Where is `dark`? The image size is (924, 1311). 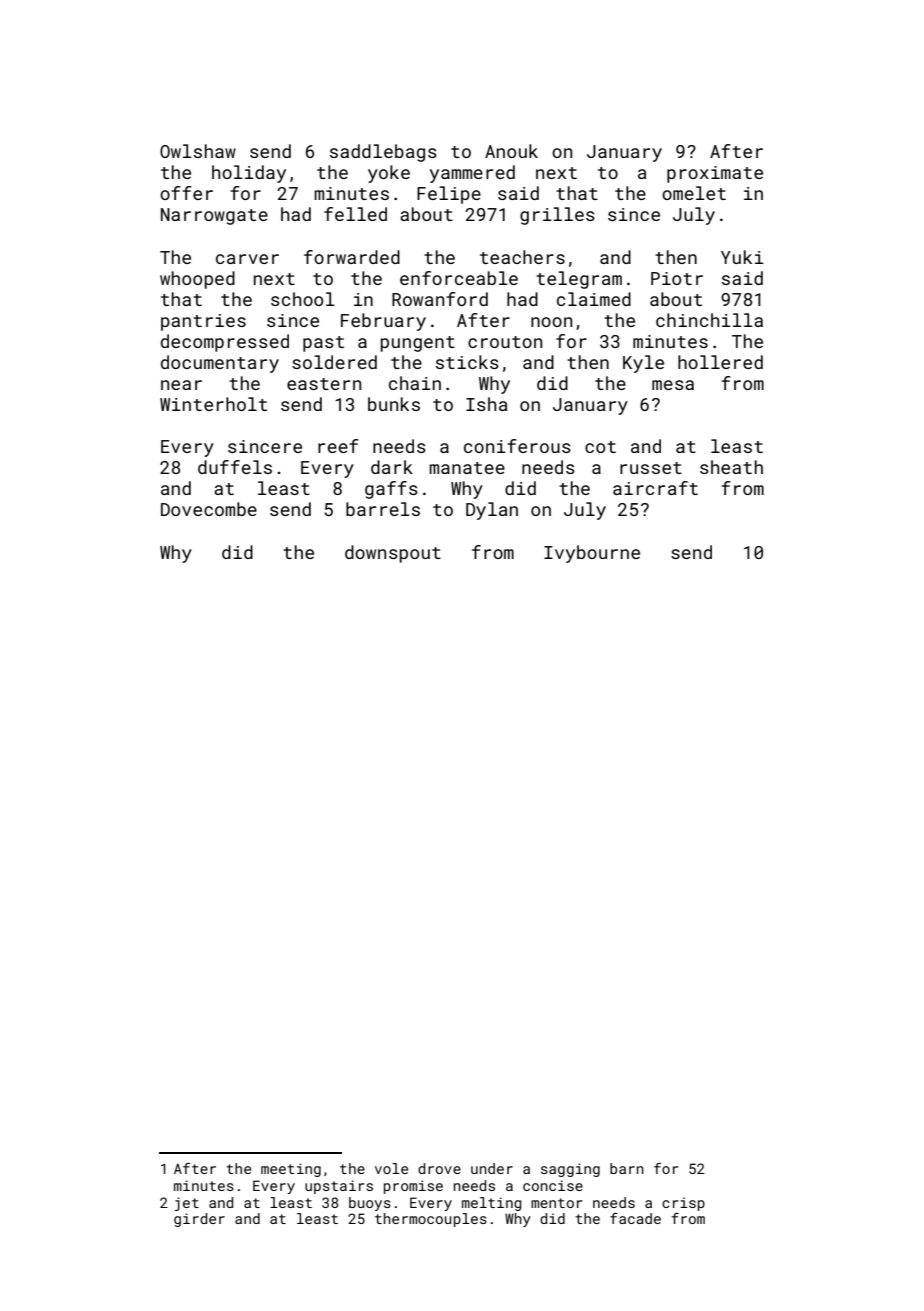
dark is located at coordinates (392, 467).
